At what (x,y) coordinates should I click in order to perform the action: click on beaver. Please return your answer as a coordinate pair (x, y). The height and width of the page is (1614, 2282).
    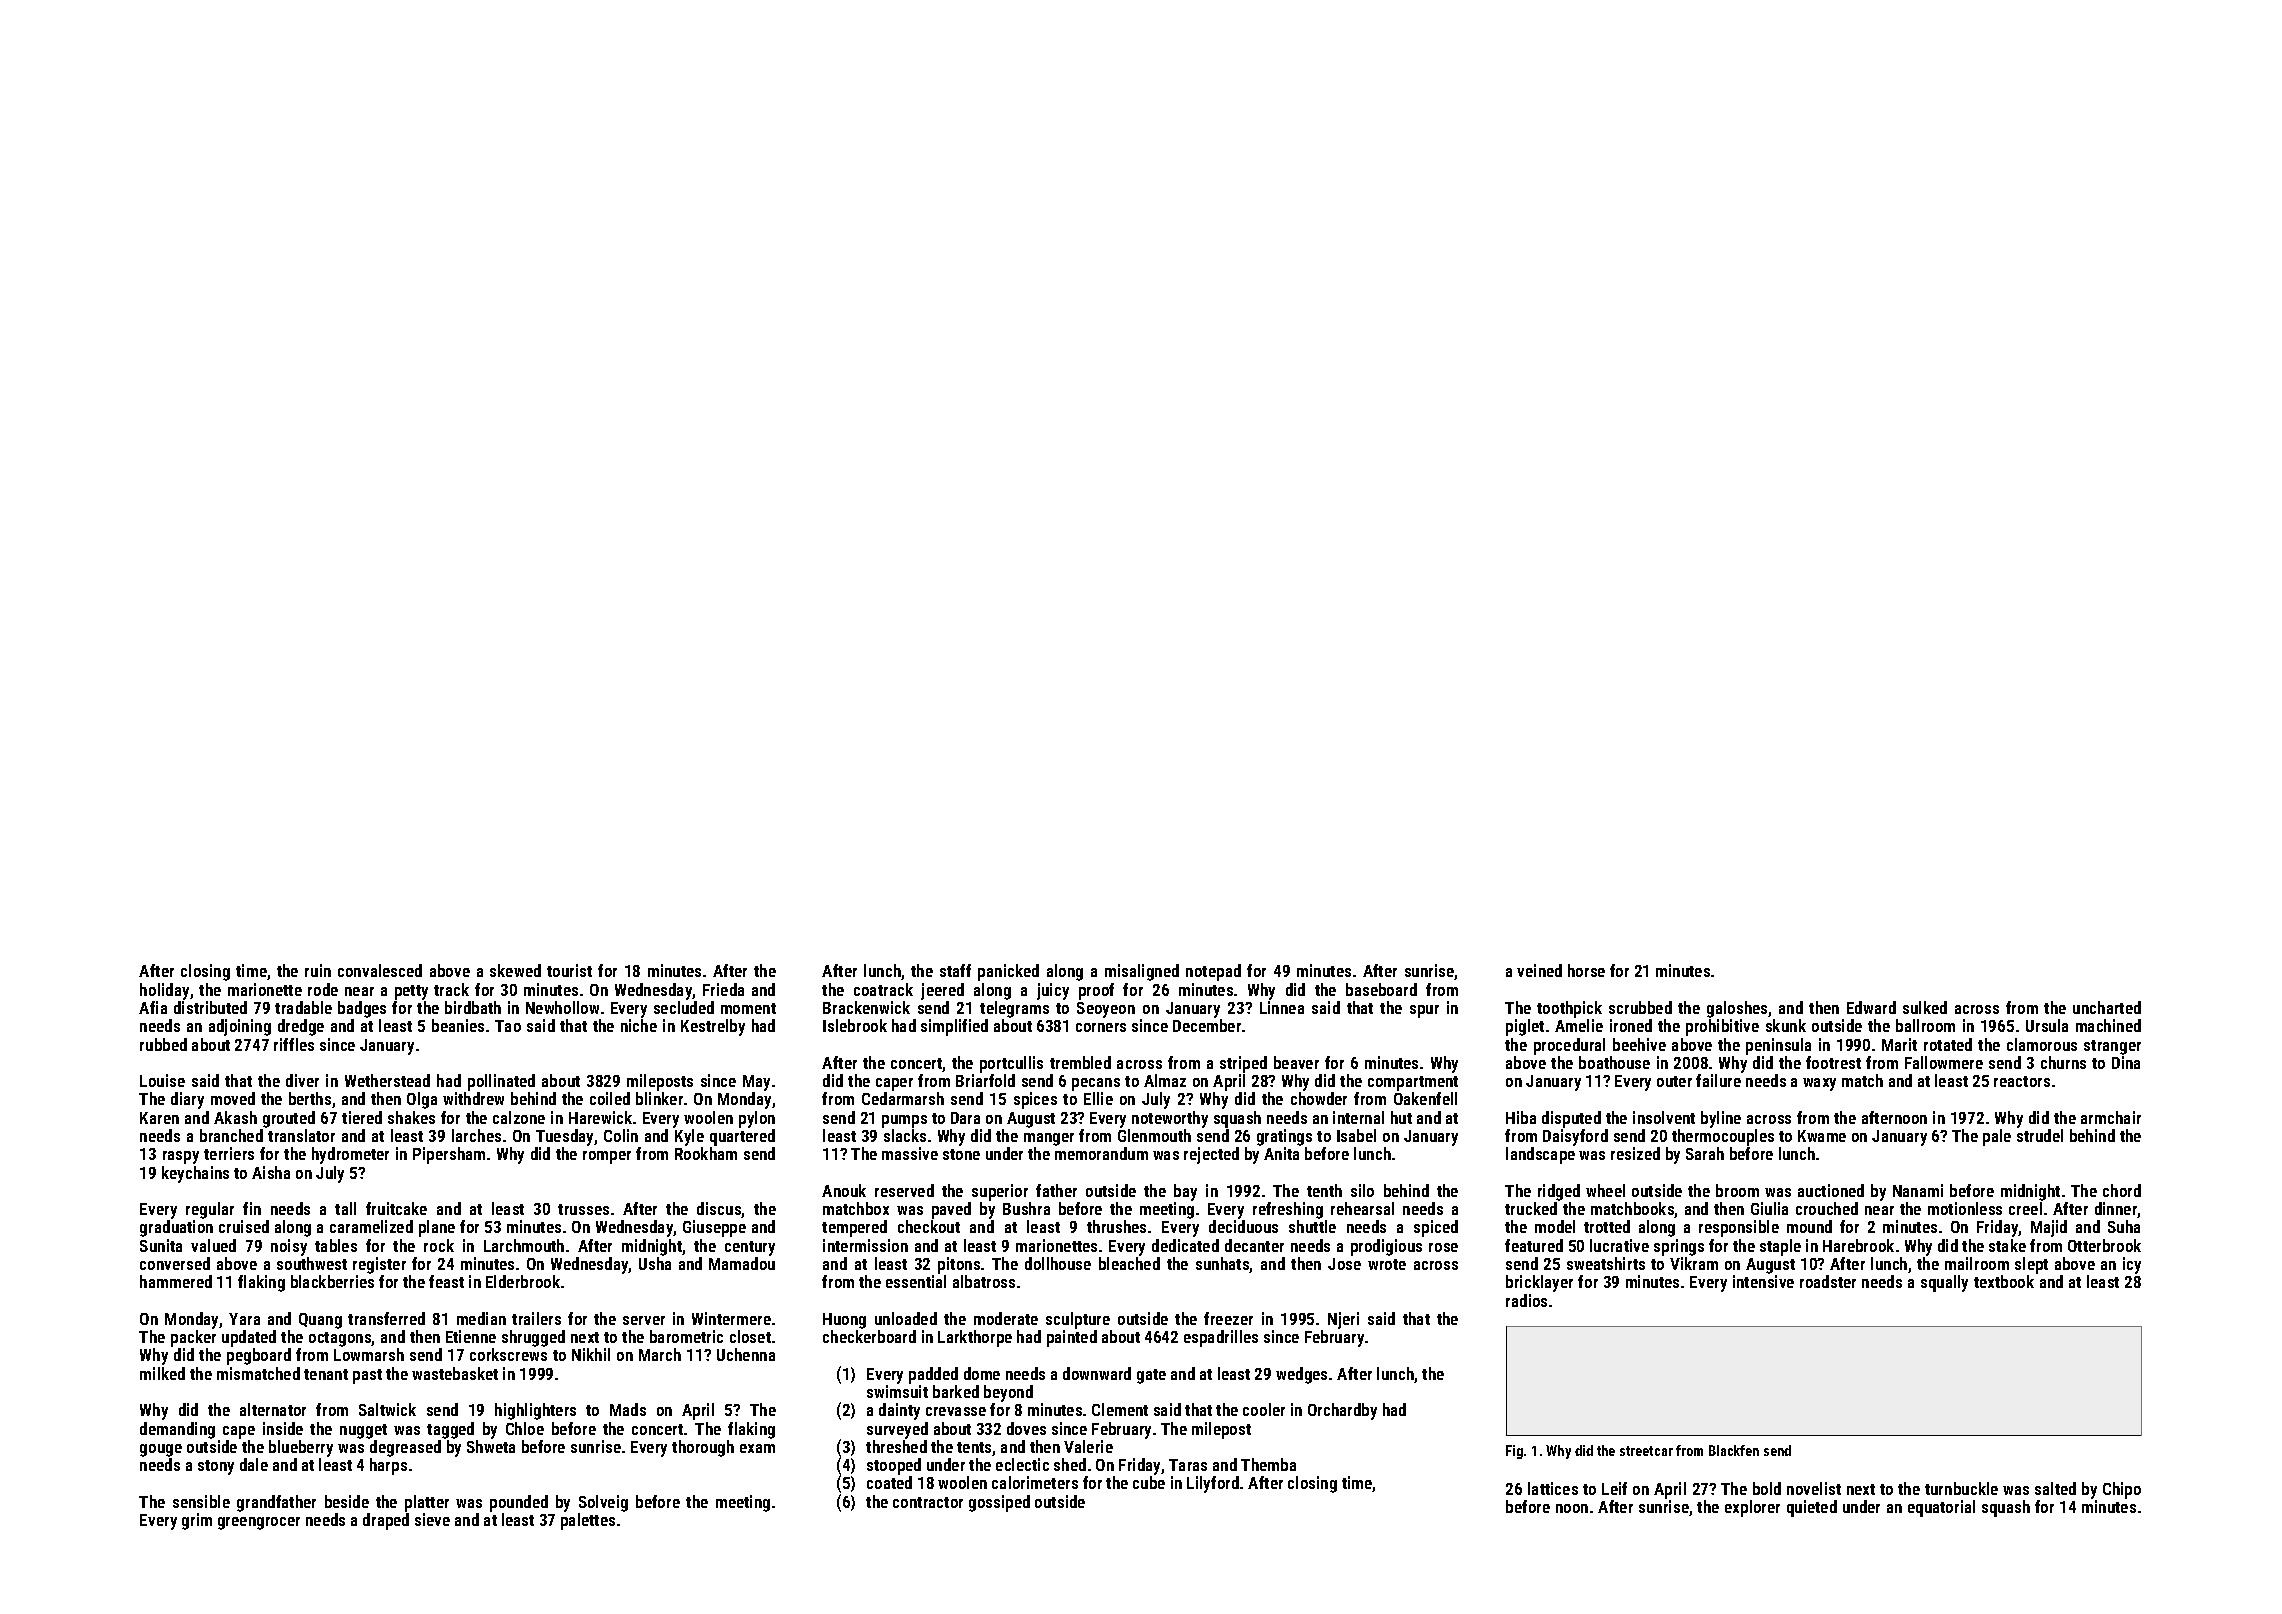
    Looking at the image, I should click on (1296, 1062).
